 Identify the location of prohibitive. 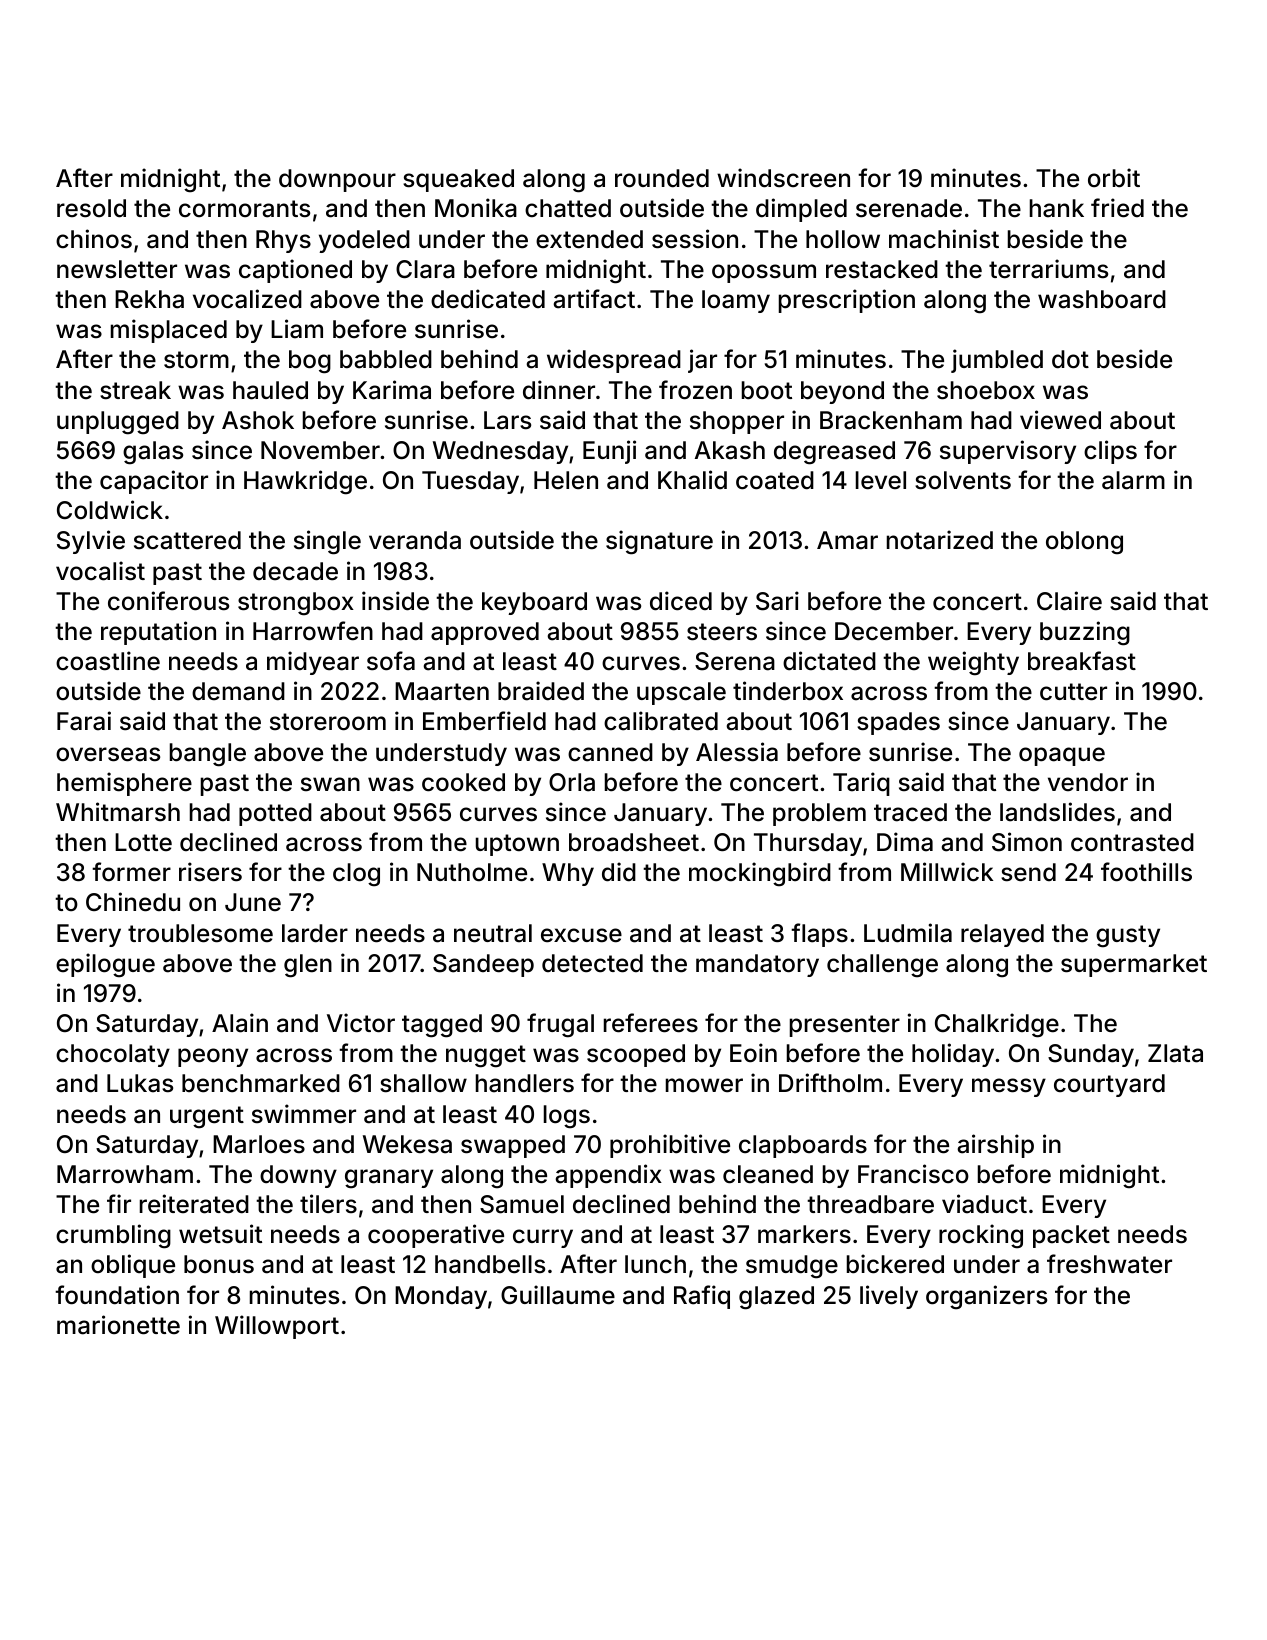
(670, 1146).
